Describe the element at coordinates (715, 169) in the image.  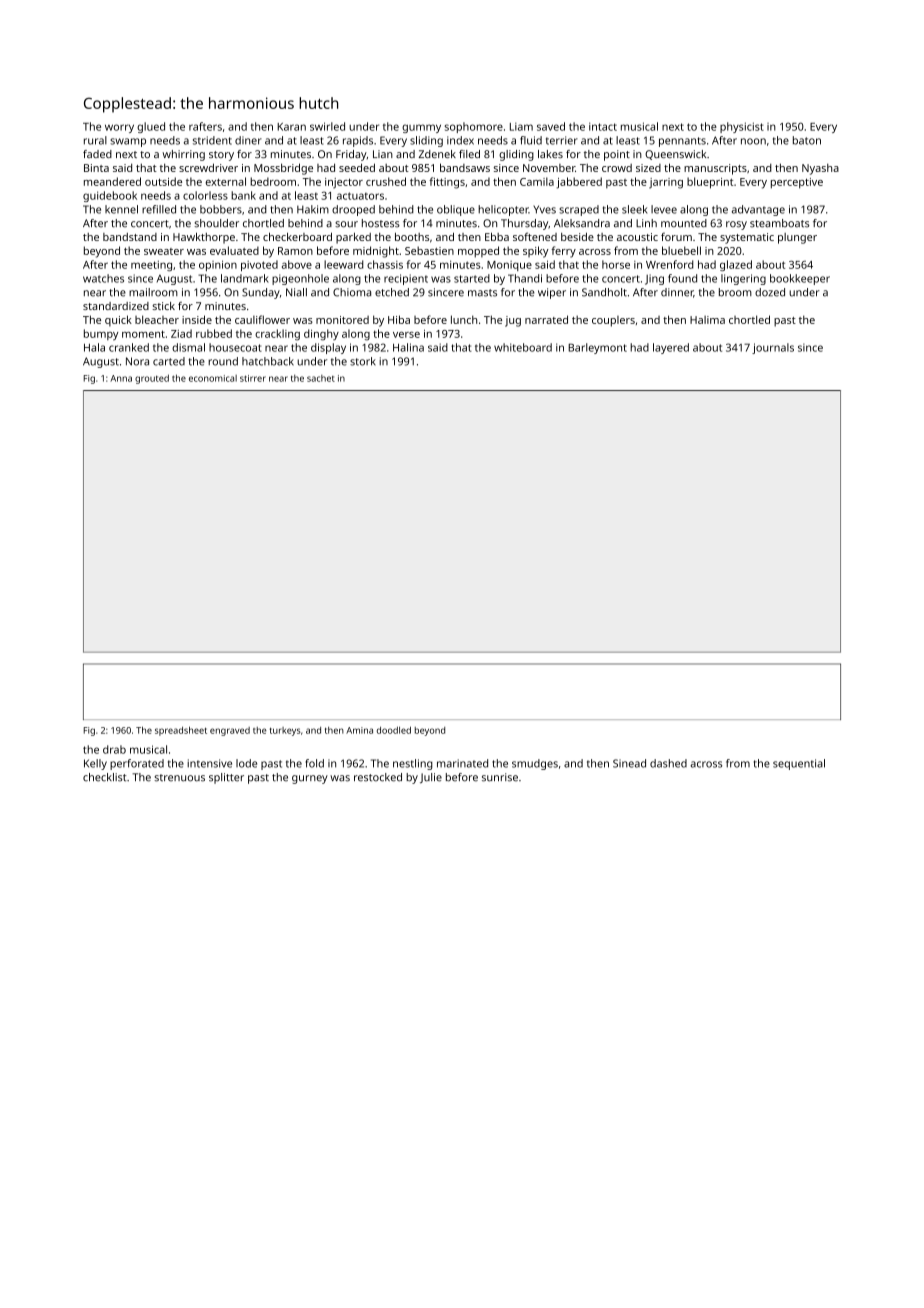
I see `manuscripts` at that location.
